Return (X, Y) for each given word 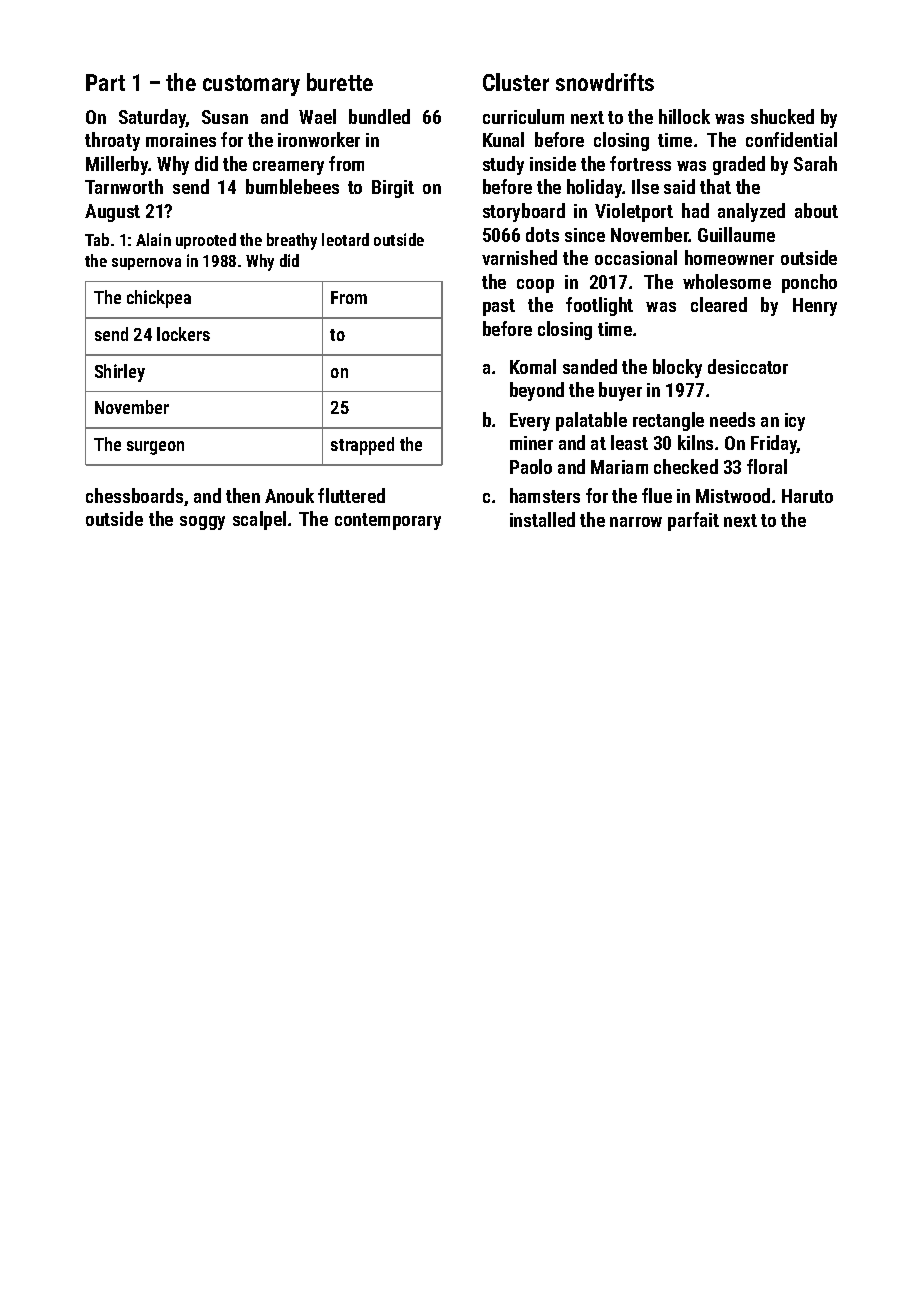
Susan (225, 117)
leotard (345, 239)
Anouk (289, 495)
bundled (379, 116)
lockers (183, 334)
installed (542, 519)
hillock (684, 116)
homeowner (729, 257)
